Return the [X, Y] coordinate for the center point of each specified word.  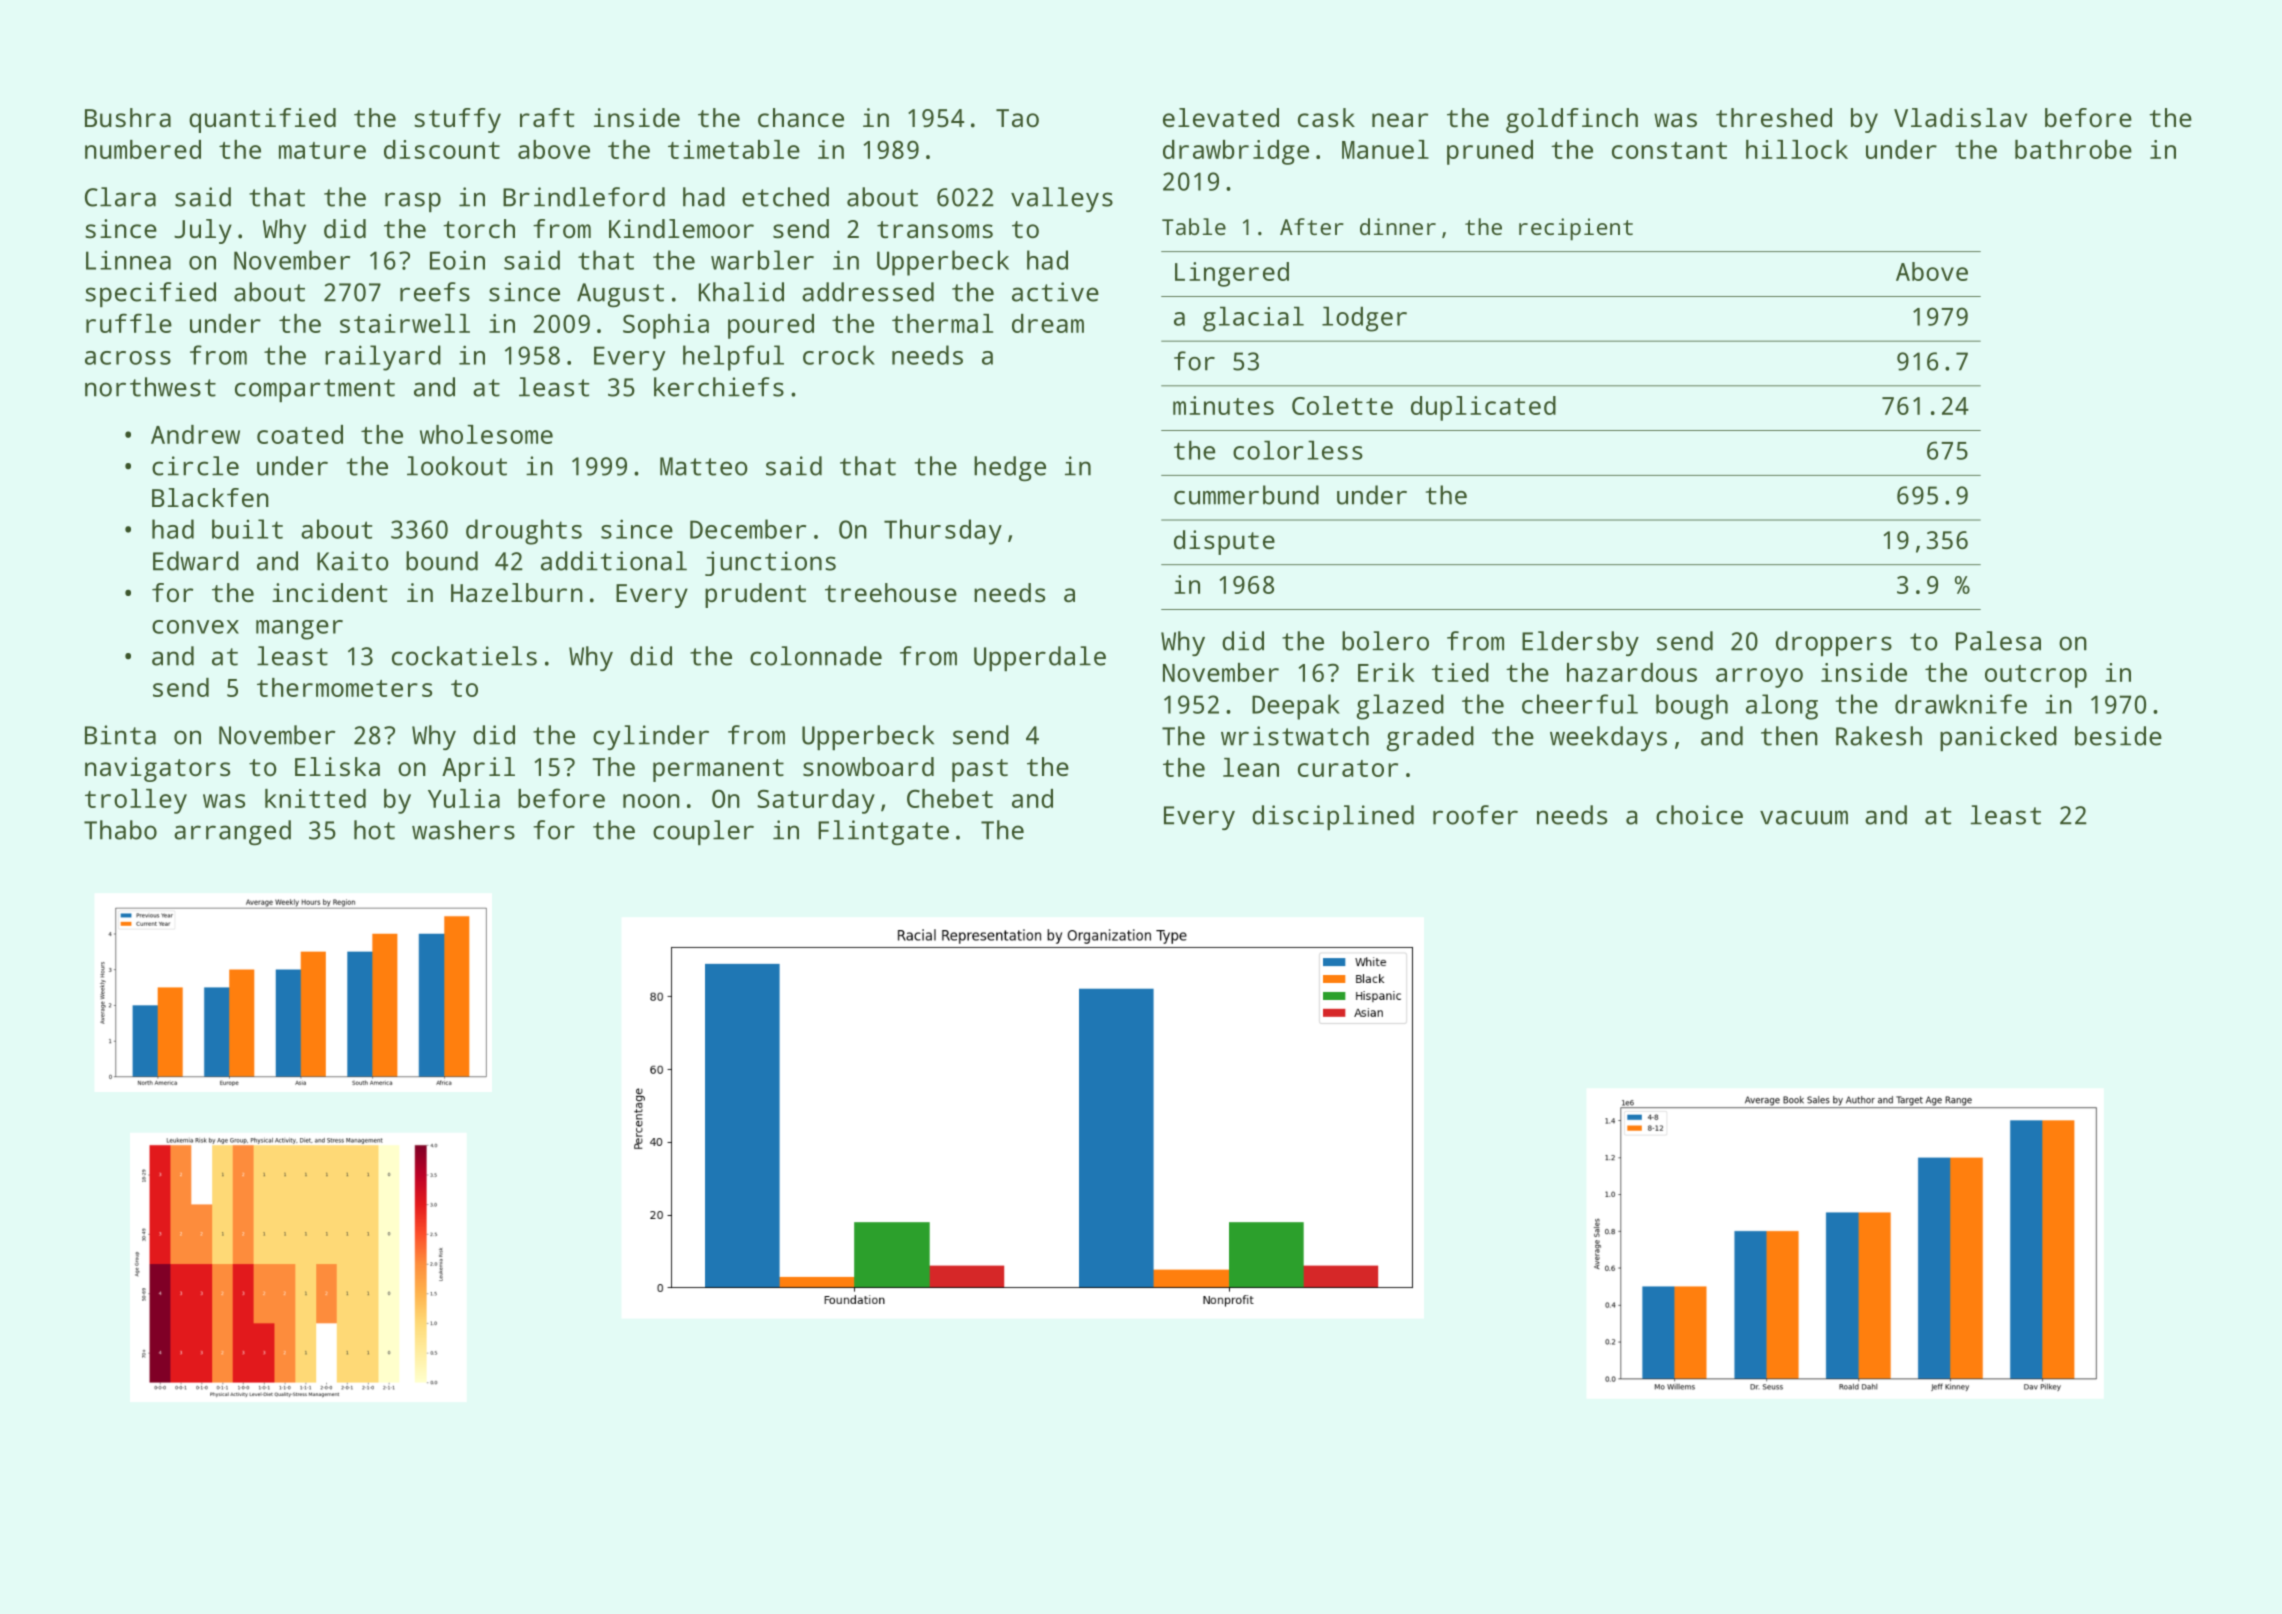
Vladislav [1960, 117]
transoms [935, 229]
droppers [1834, 643]
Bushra [128, 117]
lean [1251, 767]
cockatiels [464, 656]
